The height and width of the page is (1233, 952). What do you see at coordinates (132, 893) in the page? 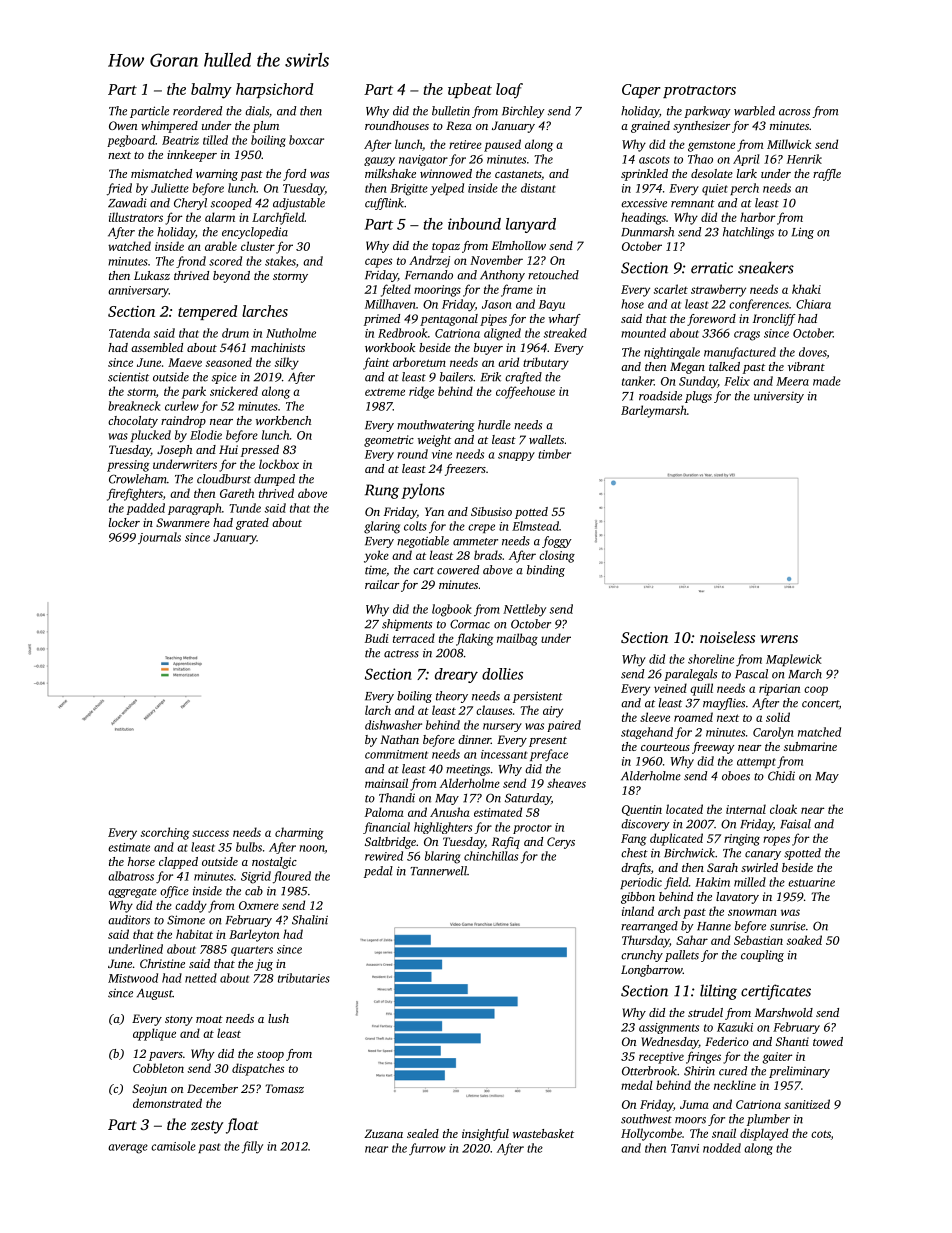
I see `aggregate` at bounding box center [132, 893].
